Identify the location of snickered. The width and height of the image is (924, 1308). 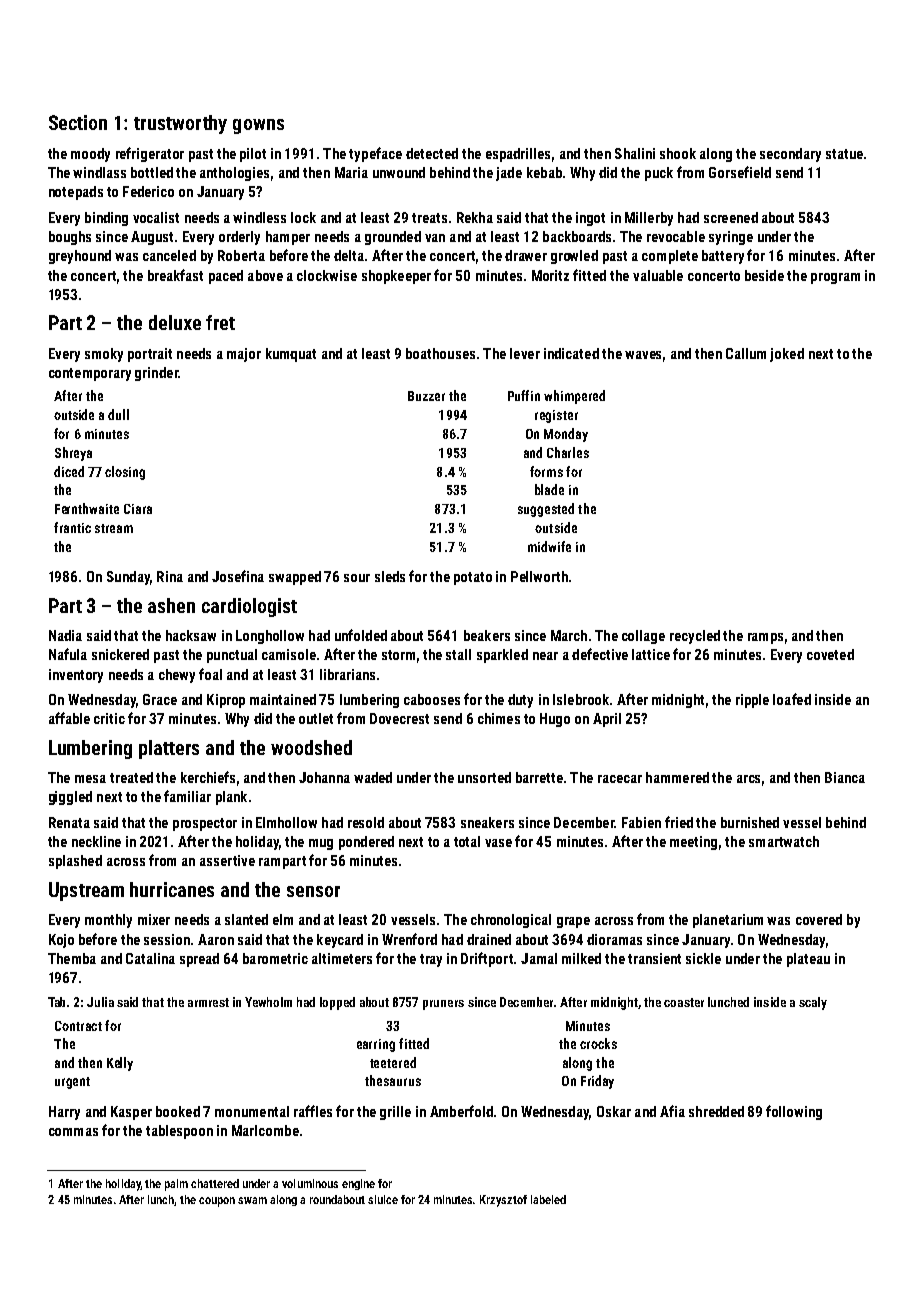
(120, 654).
